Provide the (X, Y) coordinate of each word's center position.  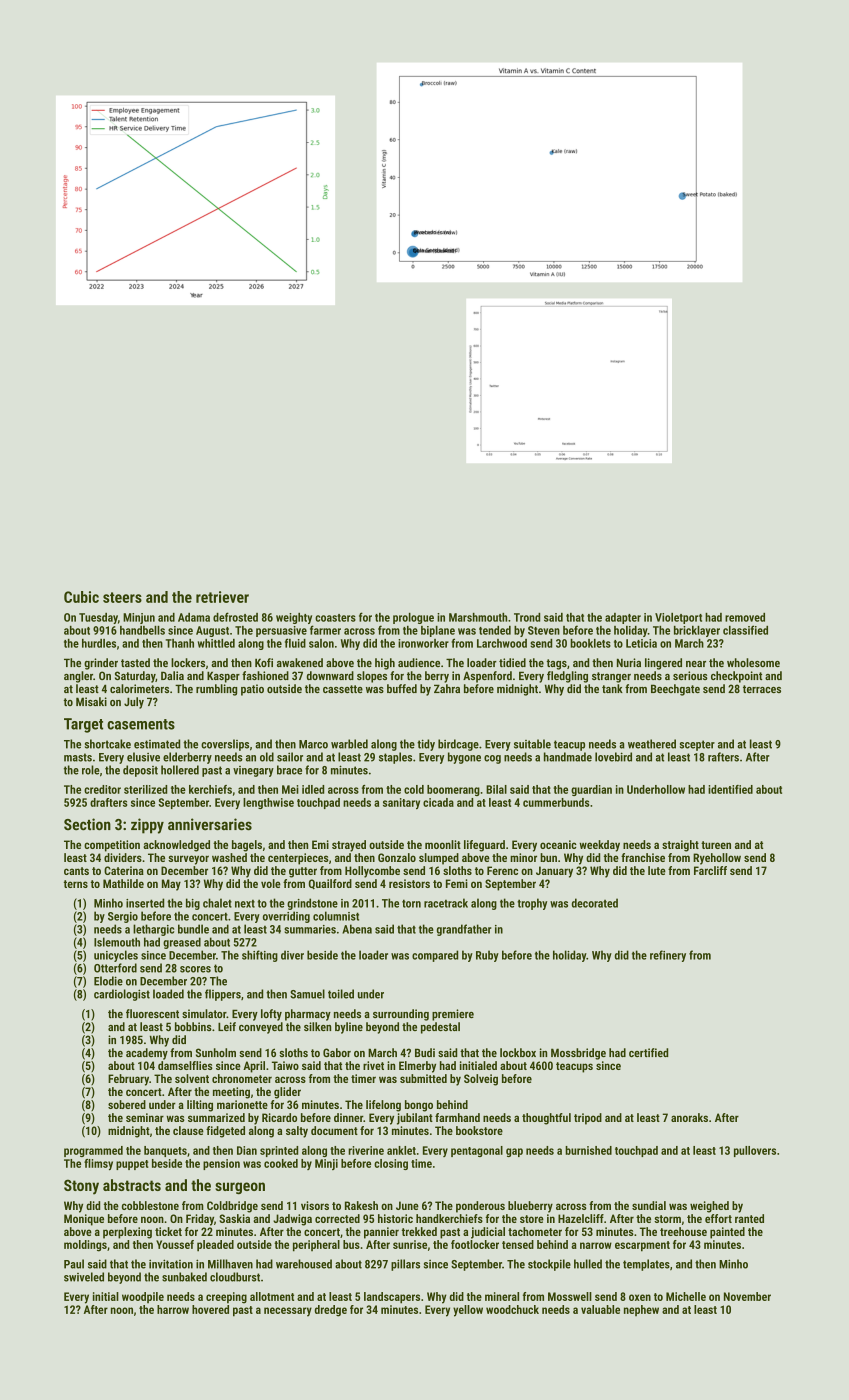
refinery (668, 956)
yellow (468, 1311)
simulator (204, 1013)
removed (745, 617)
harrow (173, 1309)
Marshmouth (478, 617)
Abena (357, 929)
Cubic (81, 597)
